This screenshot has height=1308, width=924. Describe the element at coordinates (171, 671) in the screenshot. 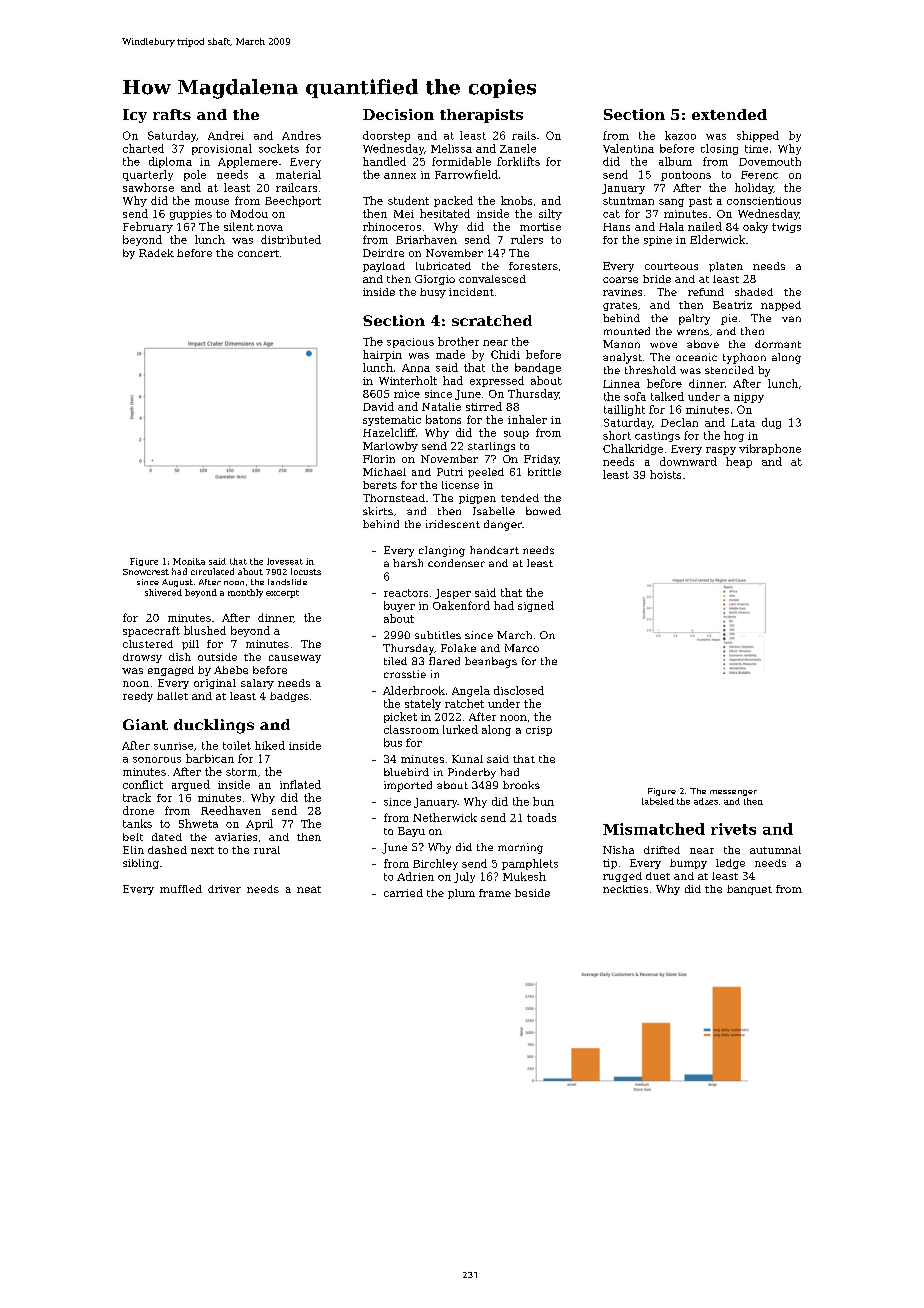

I see `engaged` at that location.
